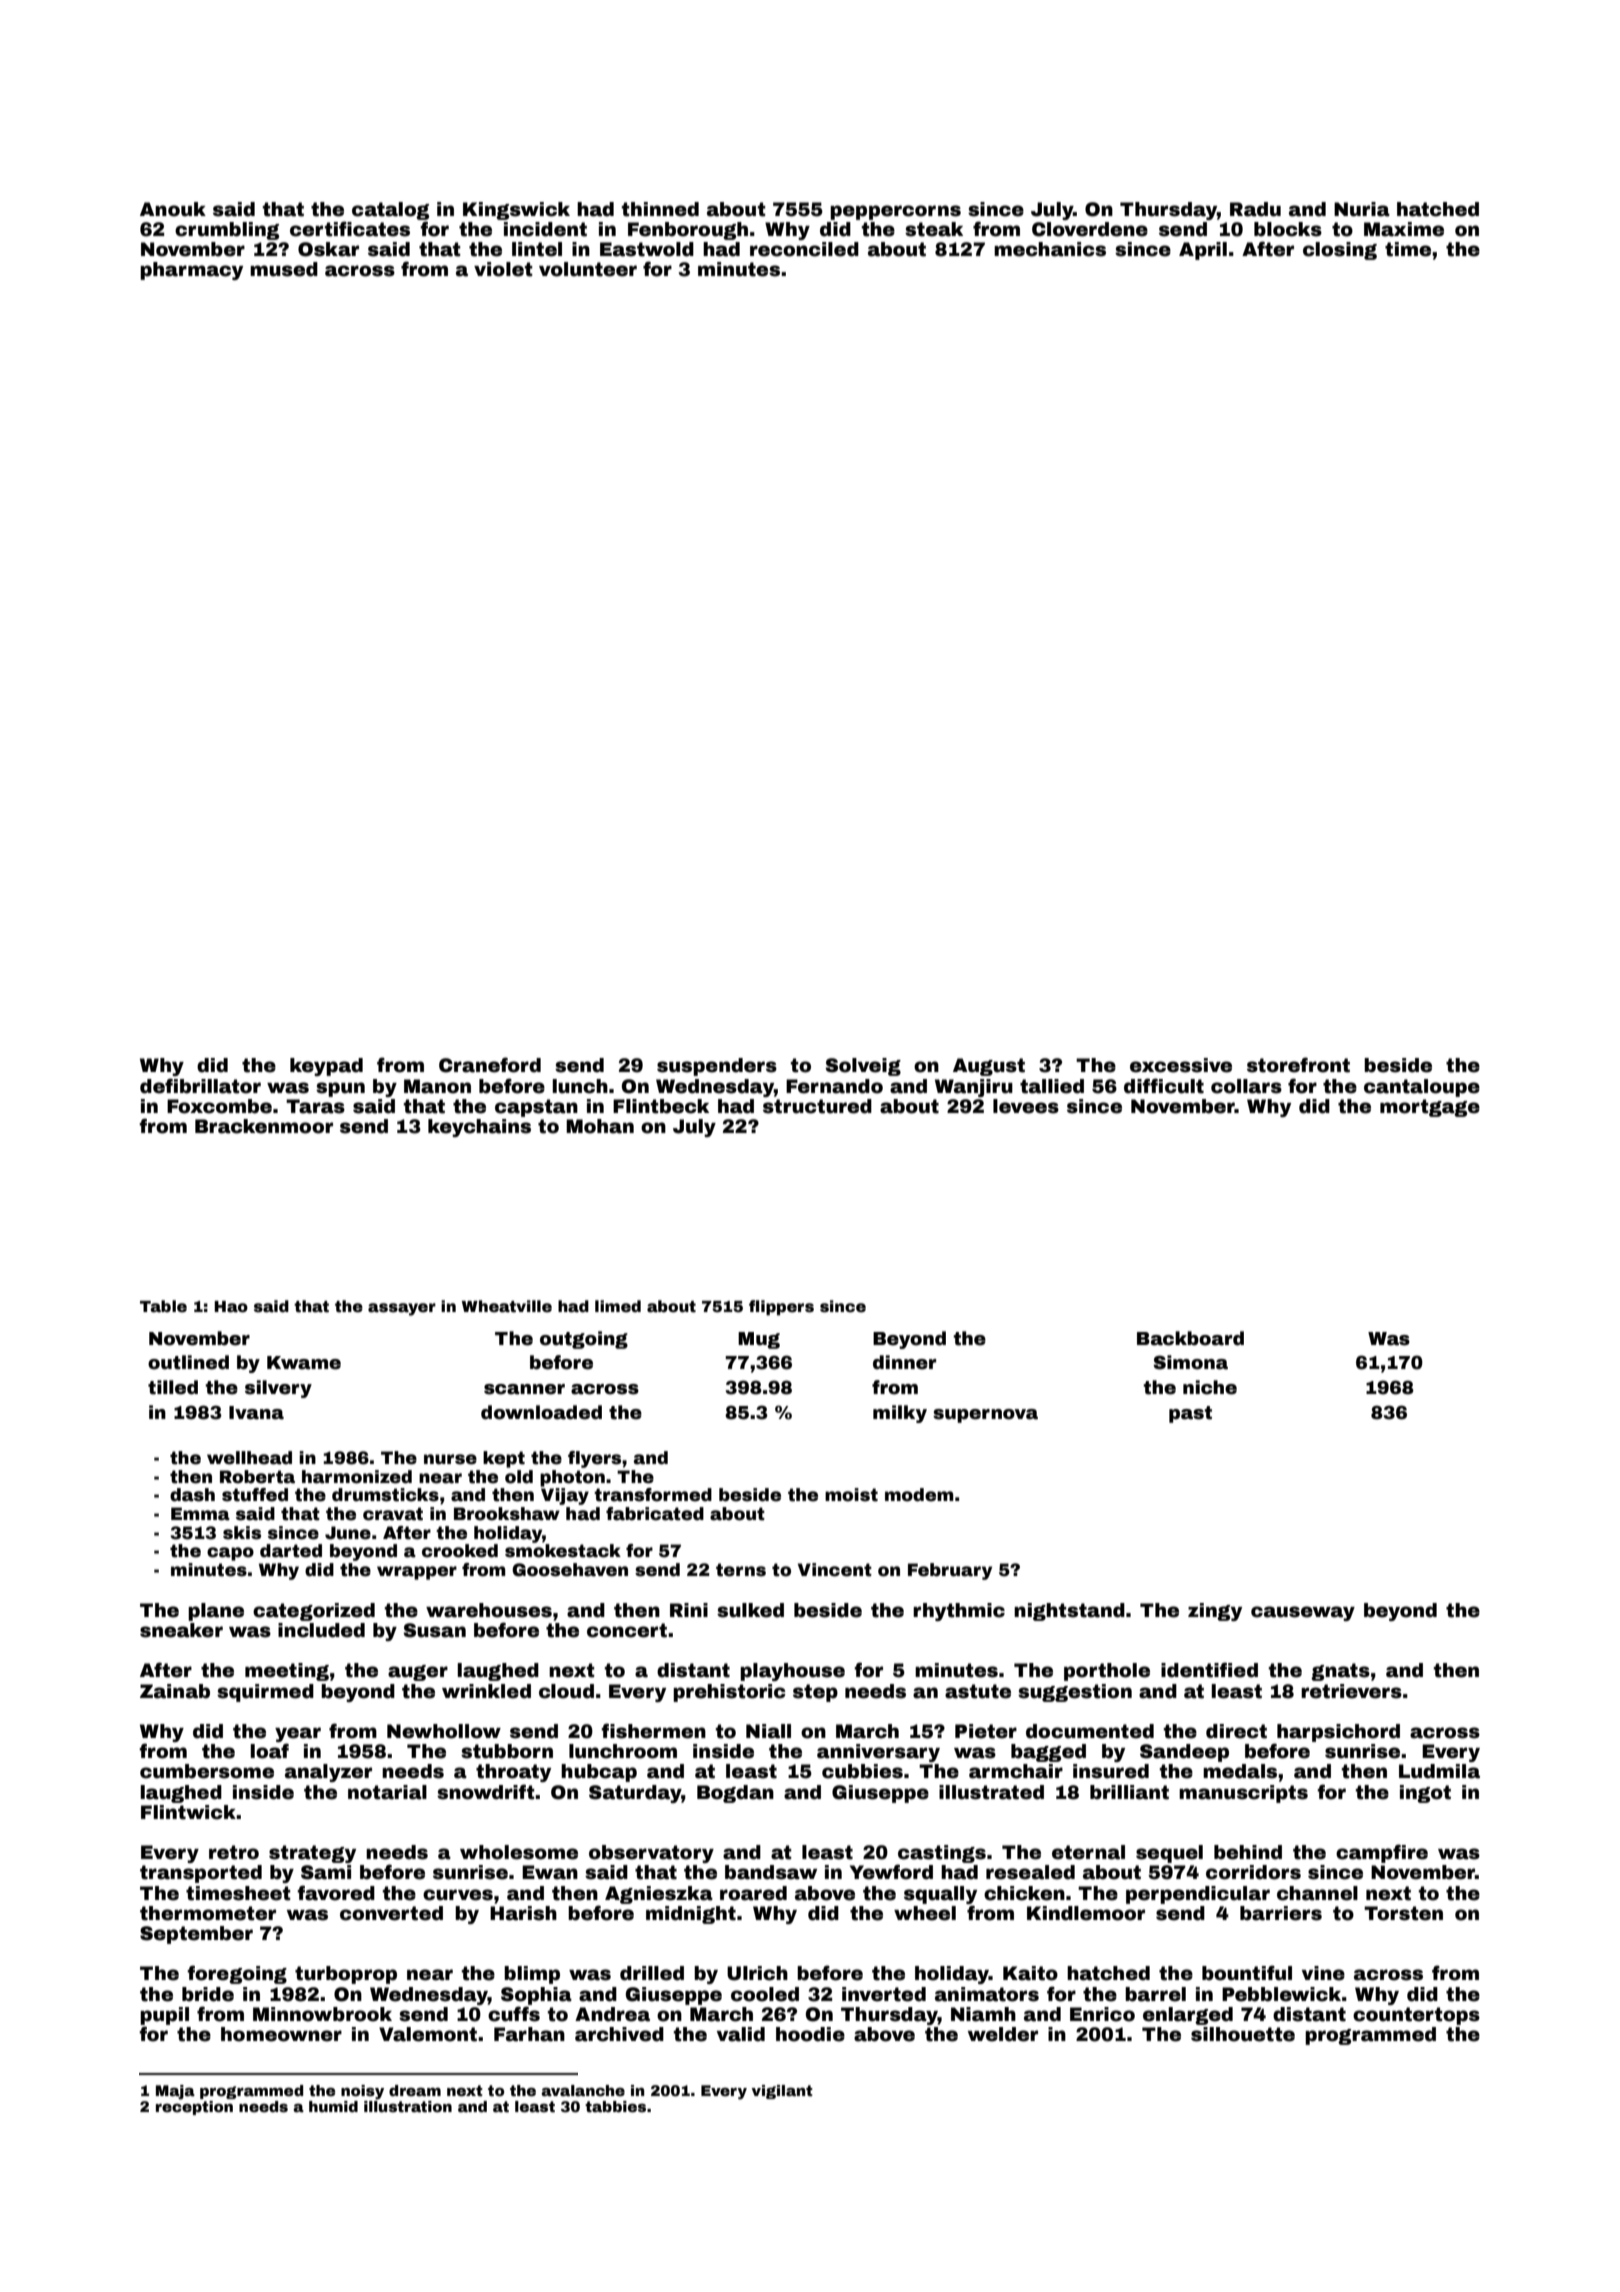  I want to click on suspenders, so click(717, 1067).
